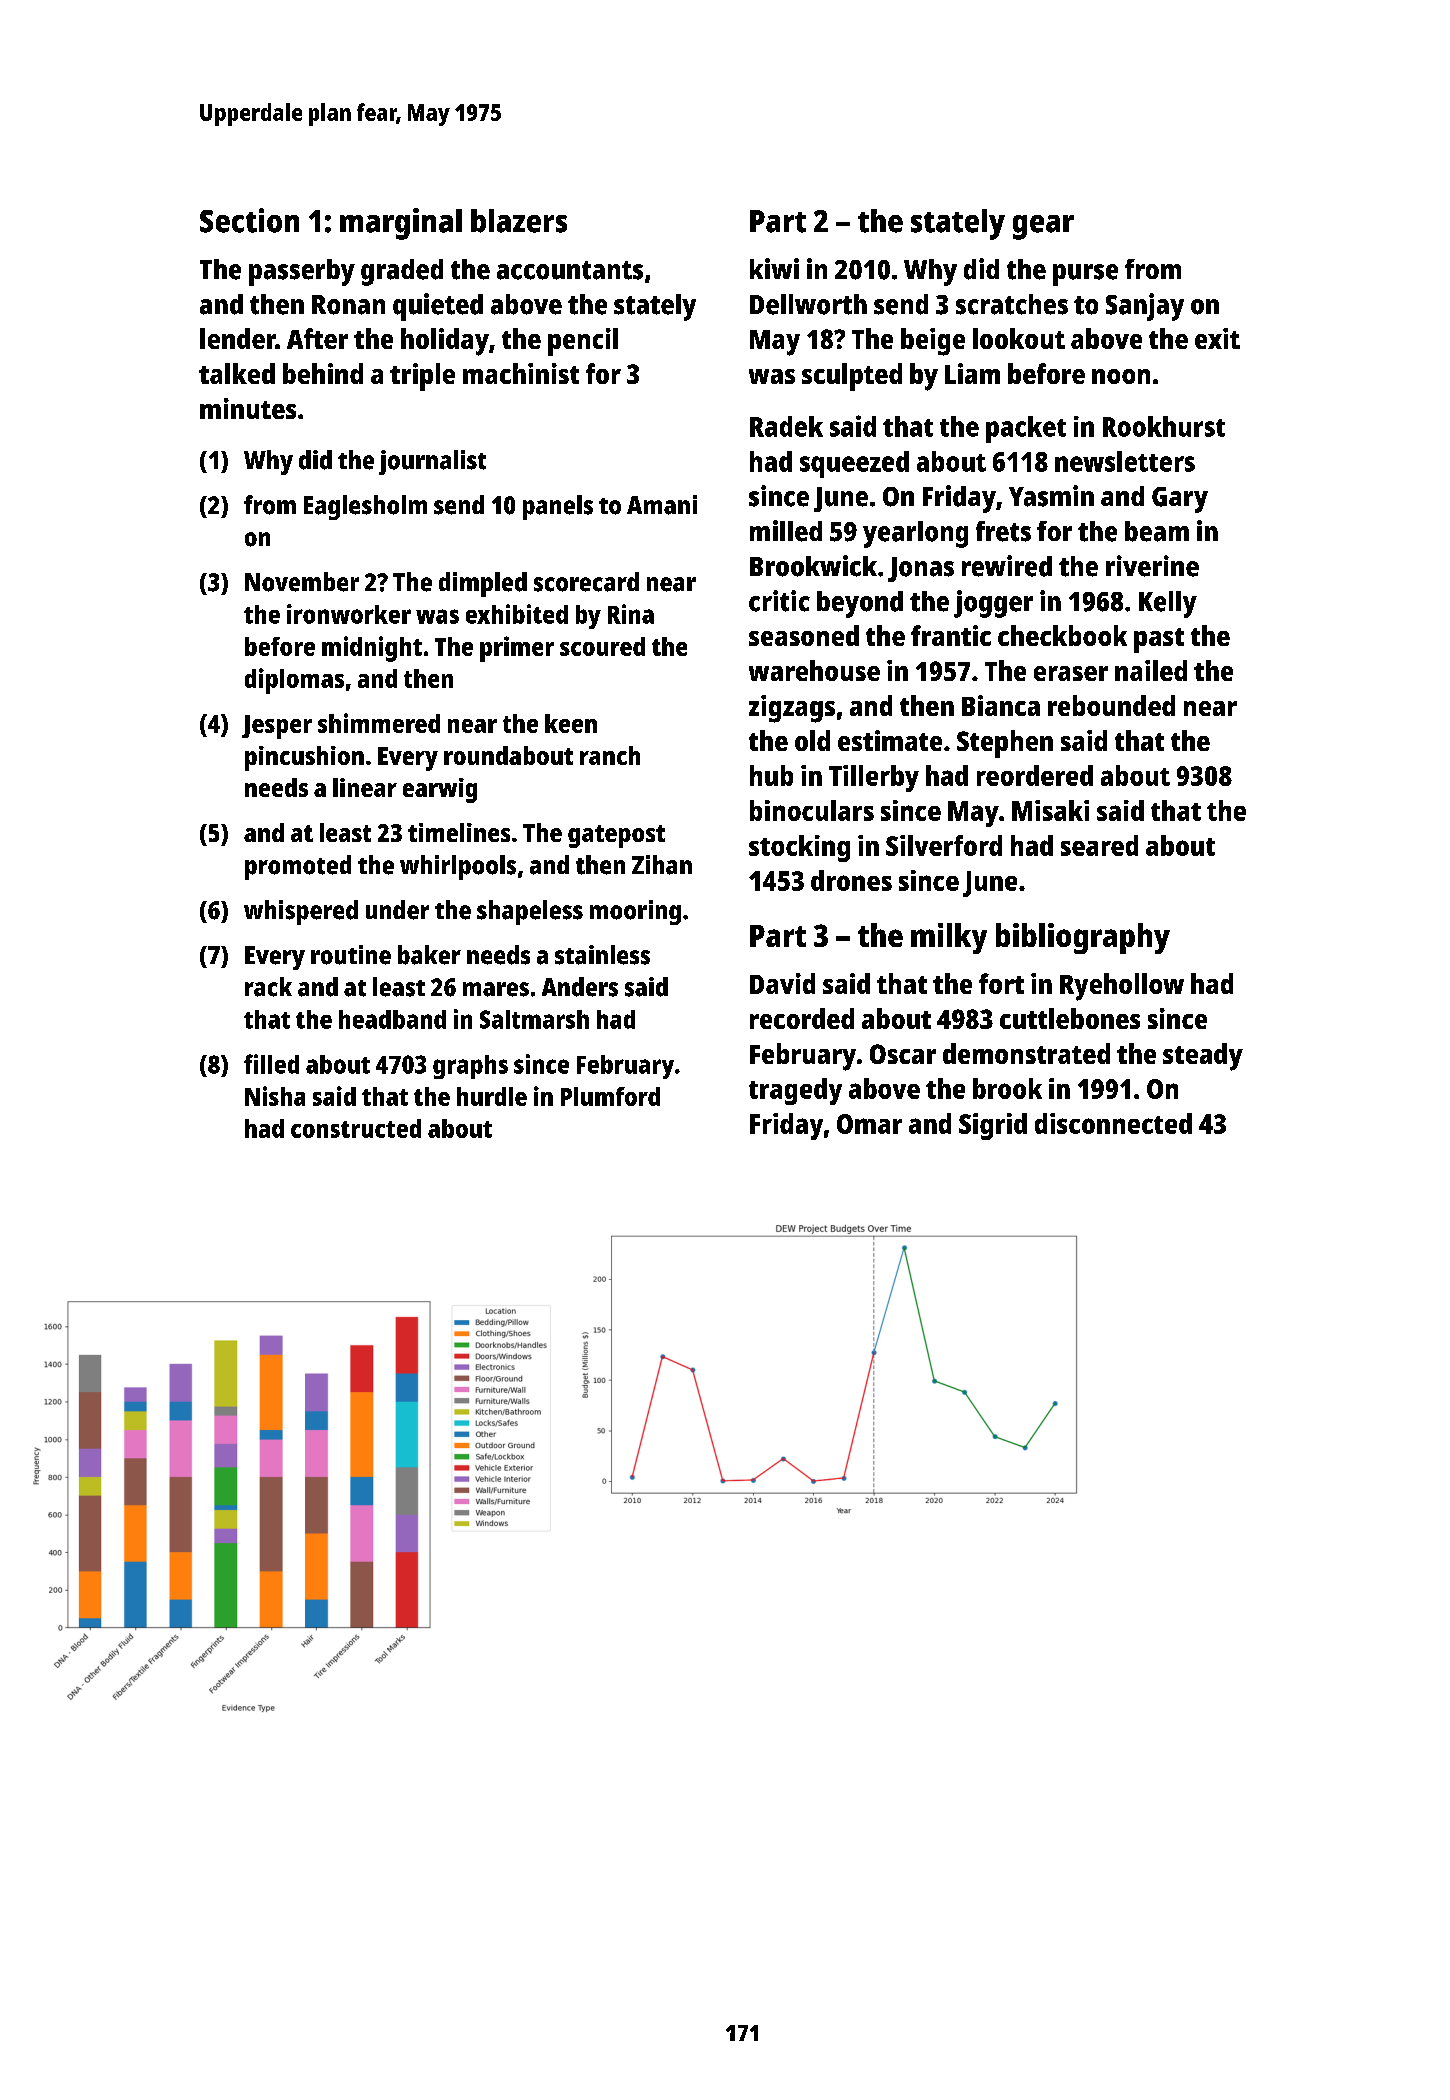  What do you see at coordinates (951, 635) in the screenshot?
I see `frantic` at bounding box center [951, 635].
